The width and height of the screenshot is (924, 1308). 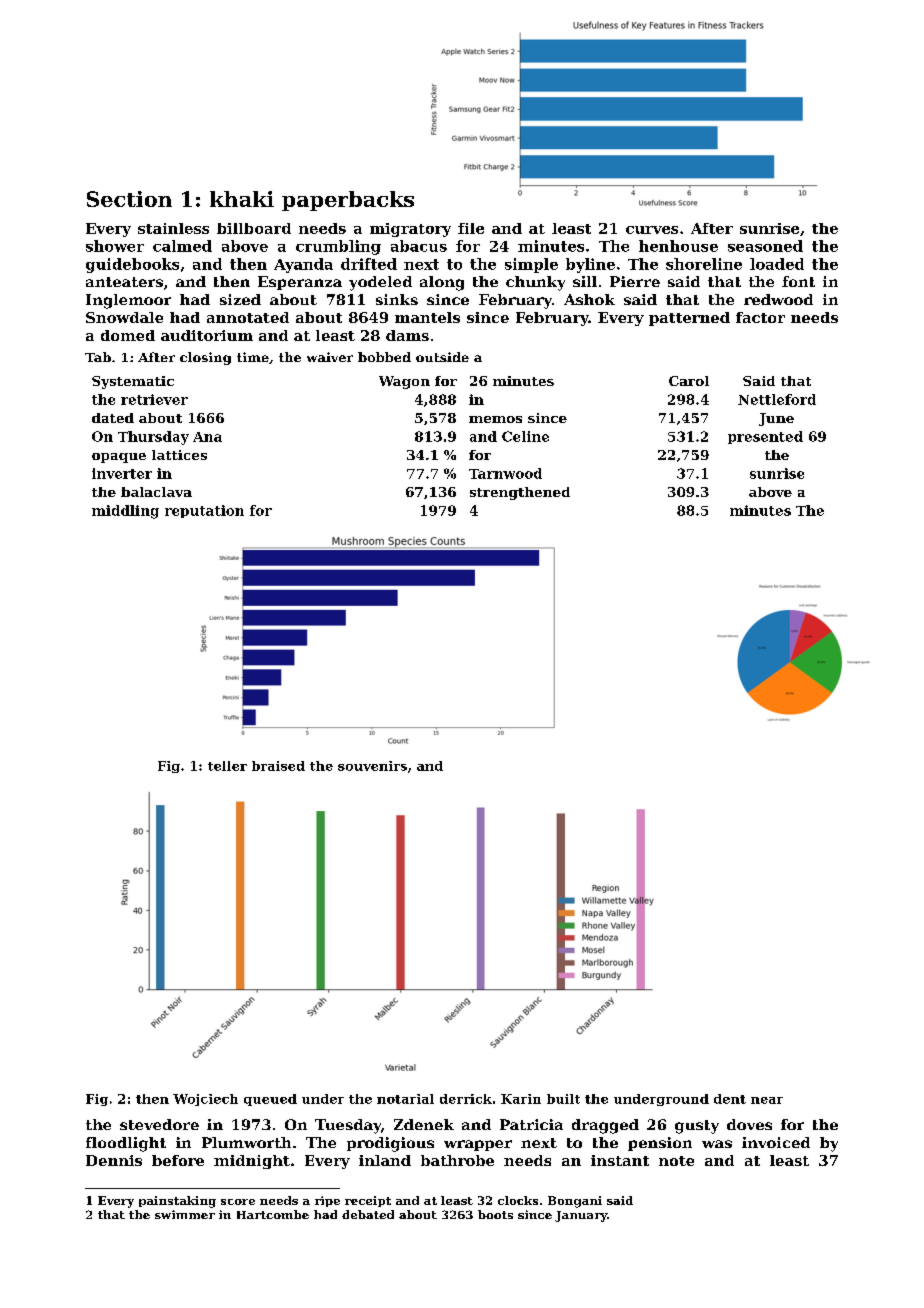 What do you see at coordinates (278, 766) in the screenshot?
I see `braised` at bounding box center [278, 766].
